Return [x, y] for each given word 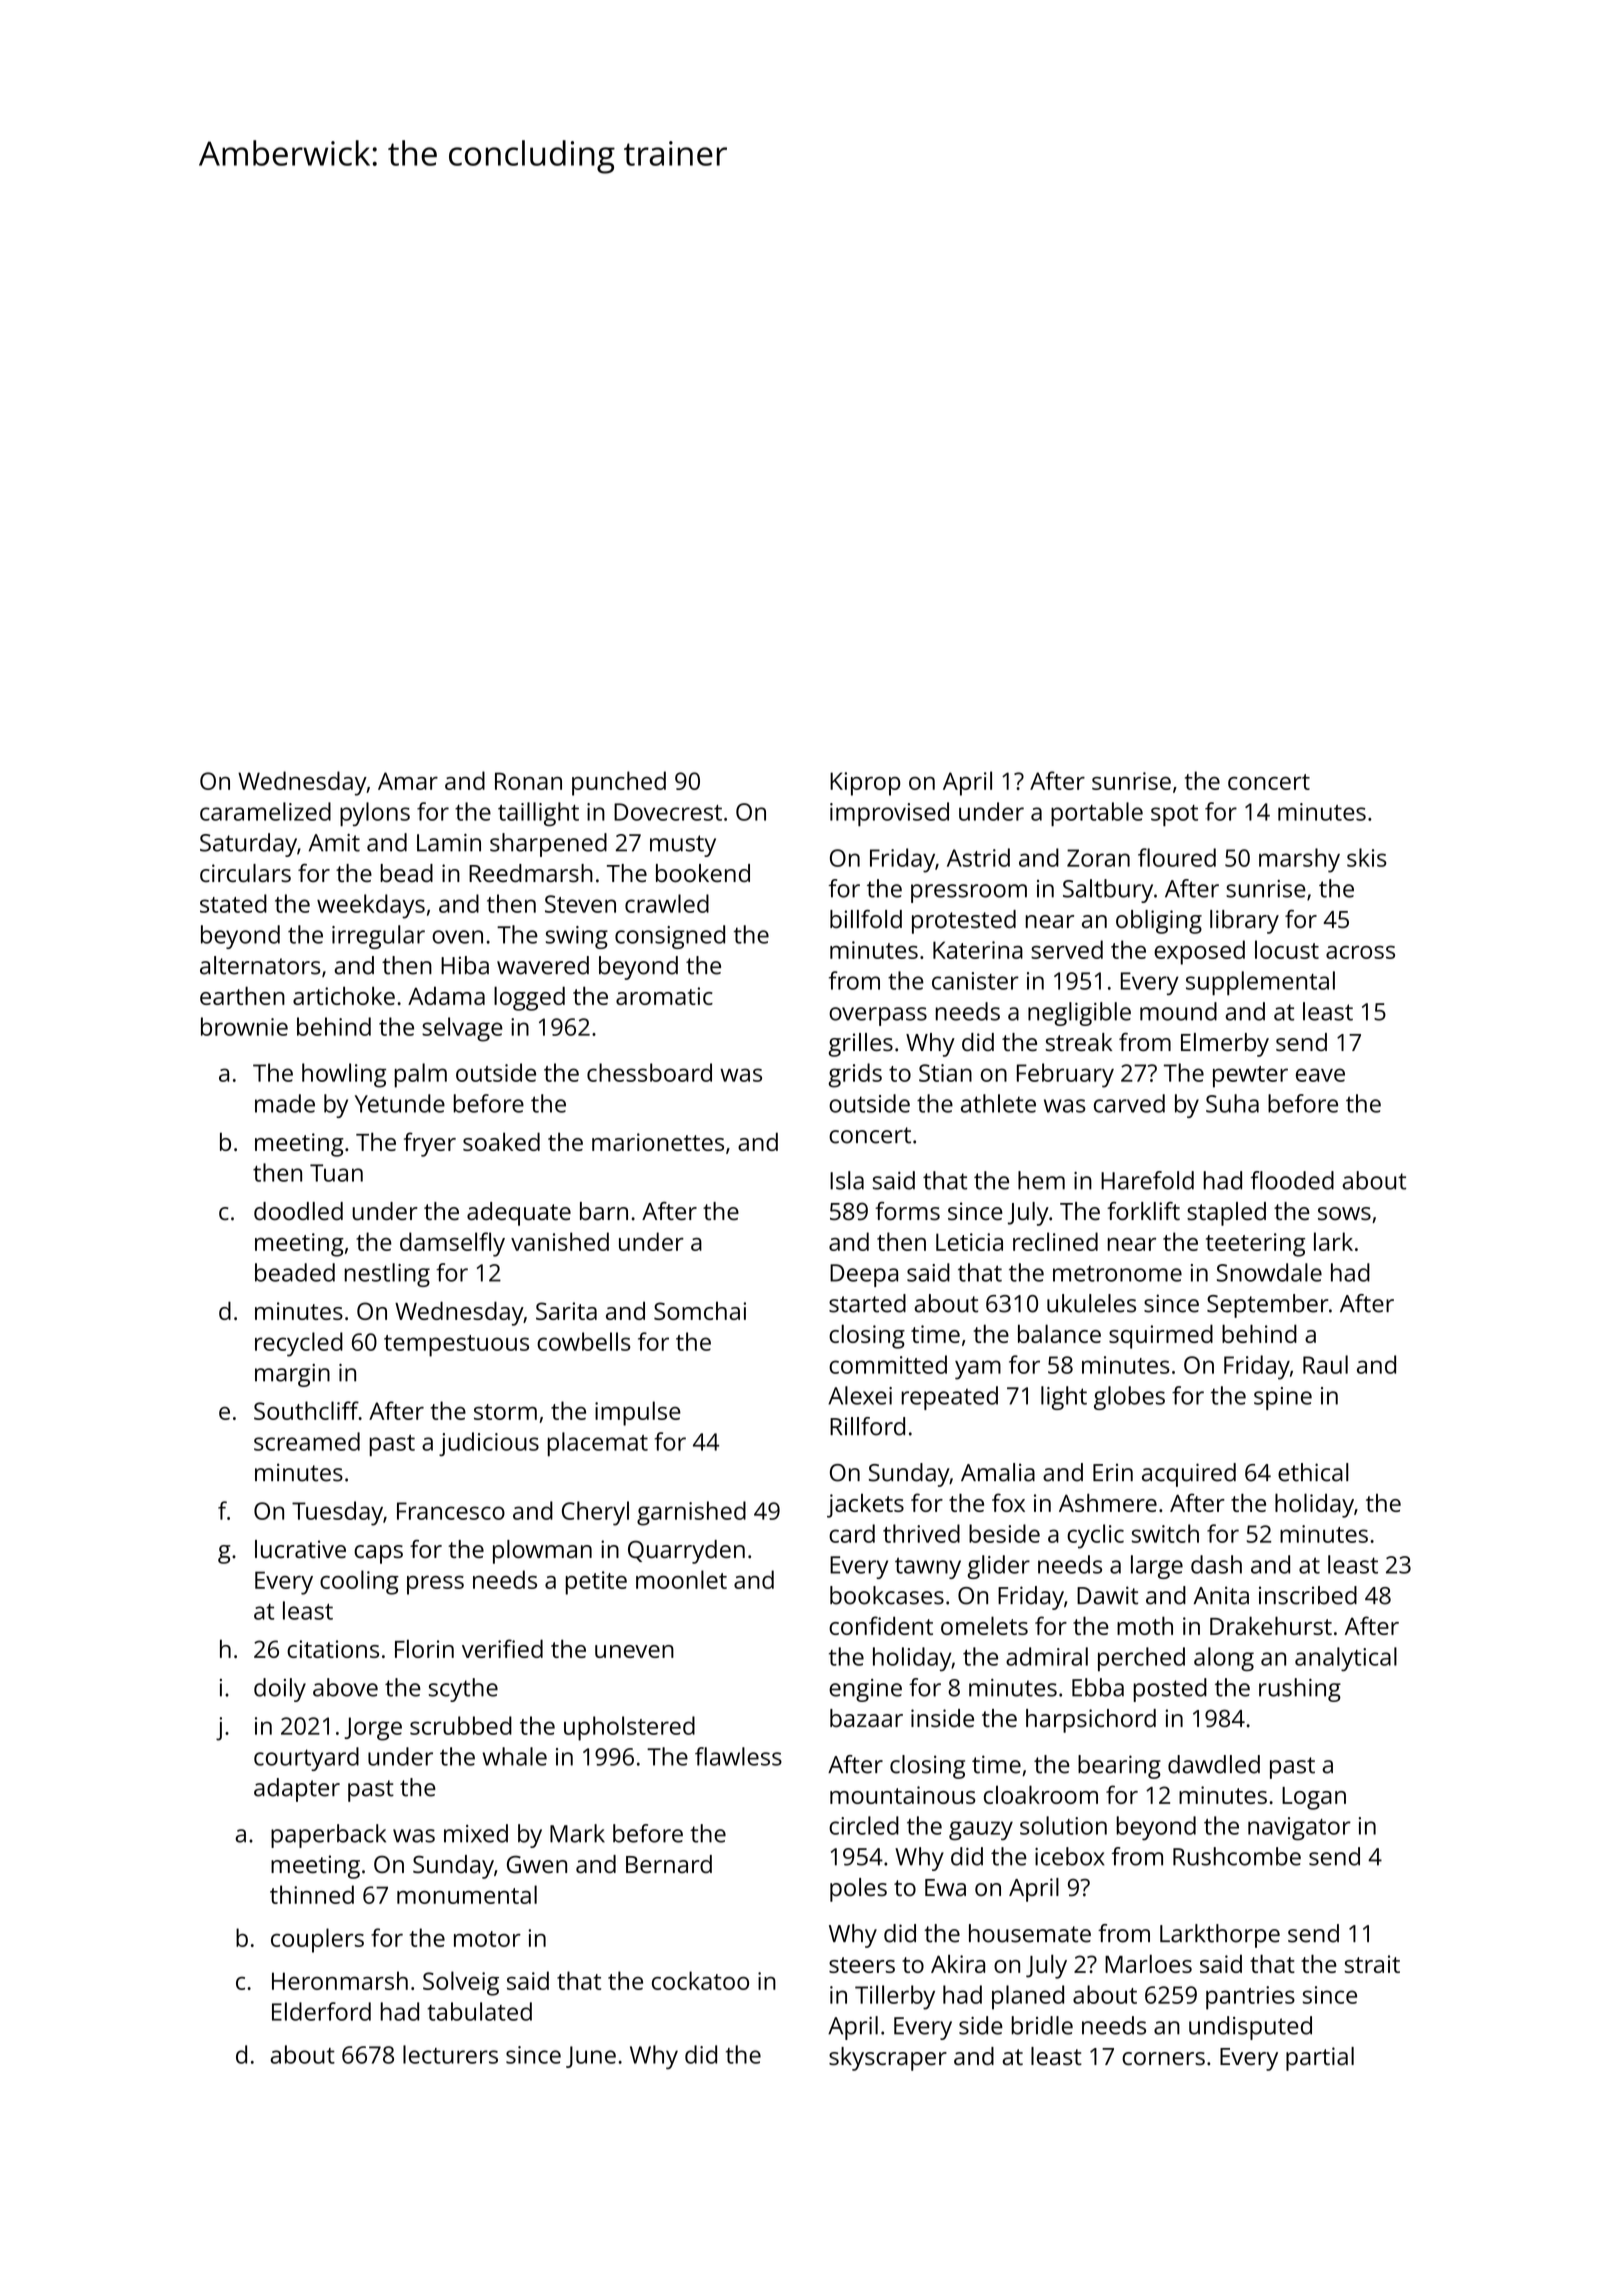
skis [1367, 857]
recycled [299, 1344]
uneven [634, 1651]
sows [1344, 1213]
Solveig [461, 1983]
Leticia [969, 1242]
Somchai [700, 1311]
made [285, 1103]
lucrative [300, 1549]
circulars [245, 873]
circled [864, 1825]
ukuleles [1091, 1303]
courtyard [306, 1759]
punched [619, 783]
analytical [1346, 1659]
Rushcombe [1237, 1856]
